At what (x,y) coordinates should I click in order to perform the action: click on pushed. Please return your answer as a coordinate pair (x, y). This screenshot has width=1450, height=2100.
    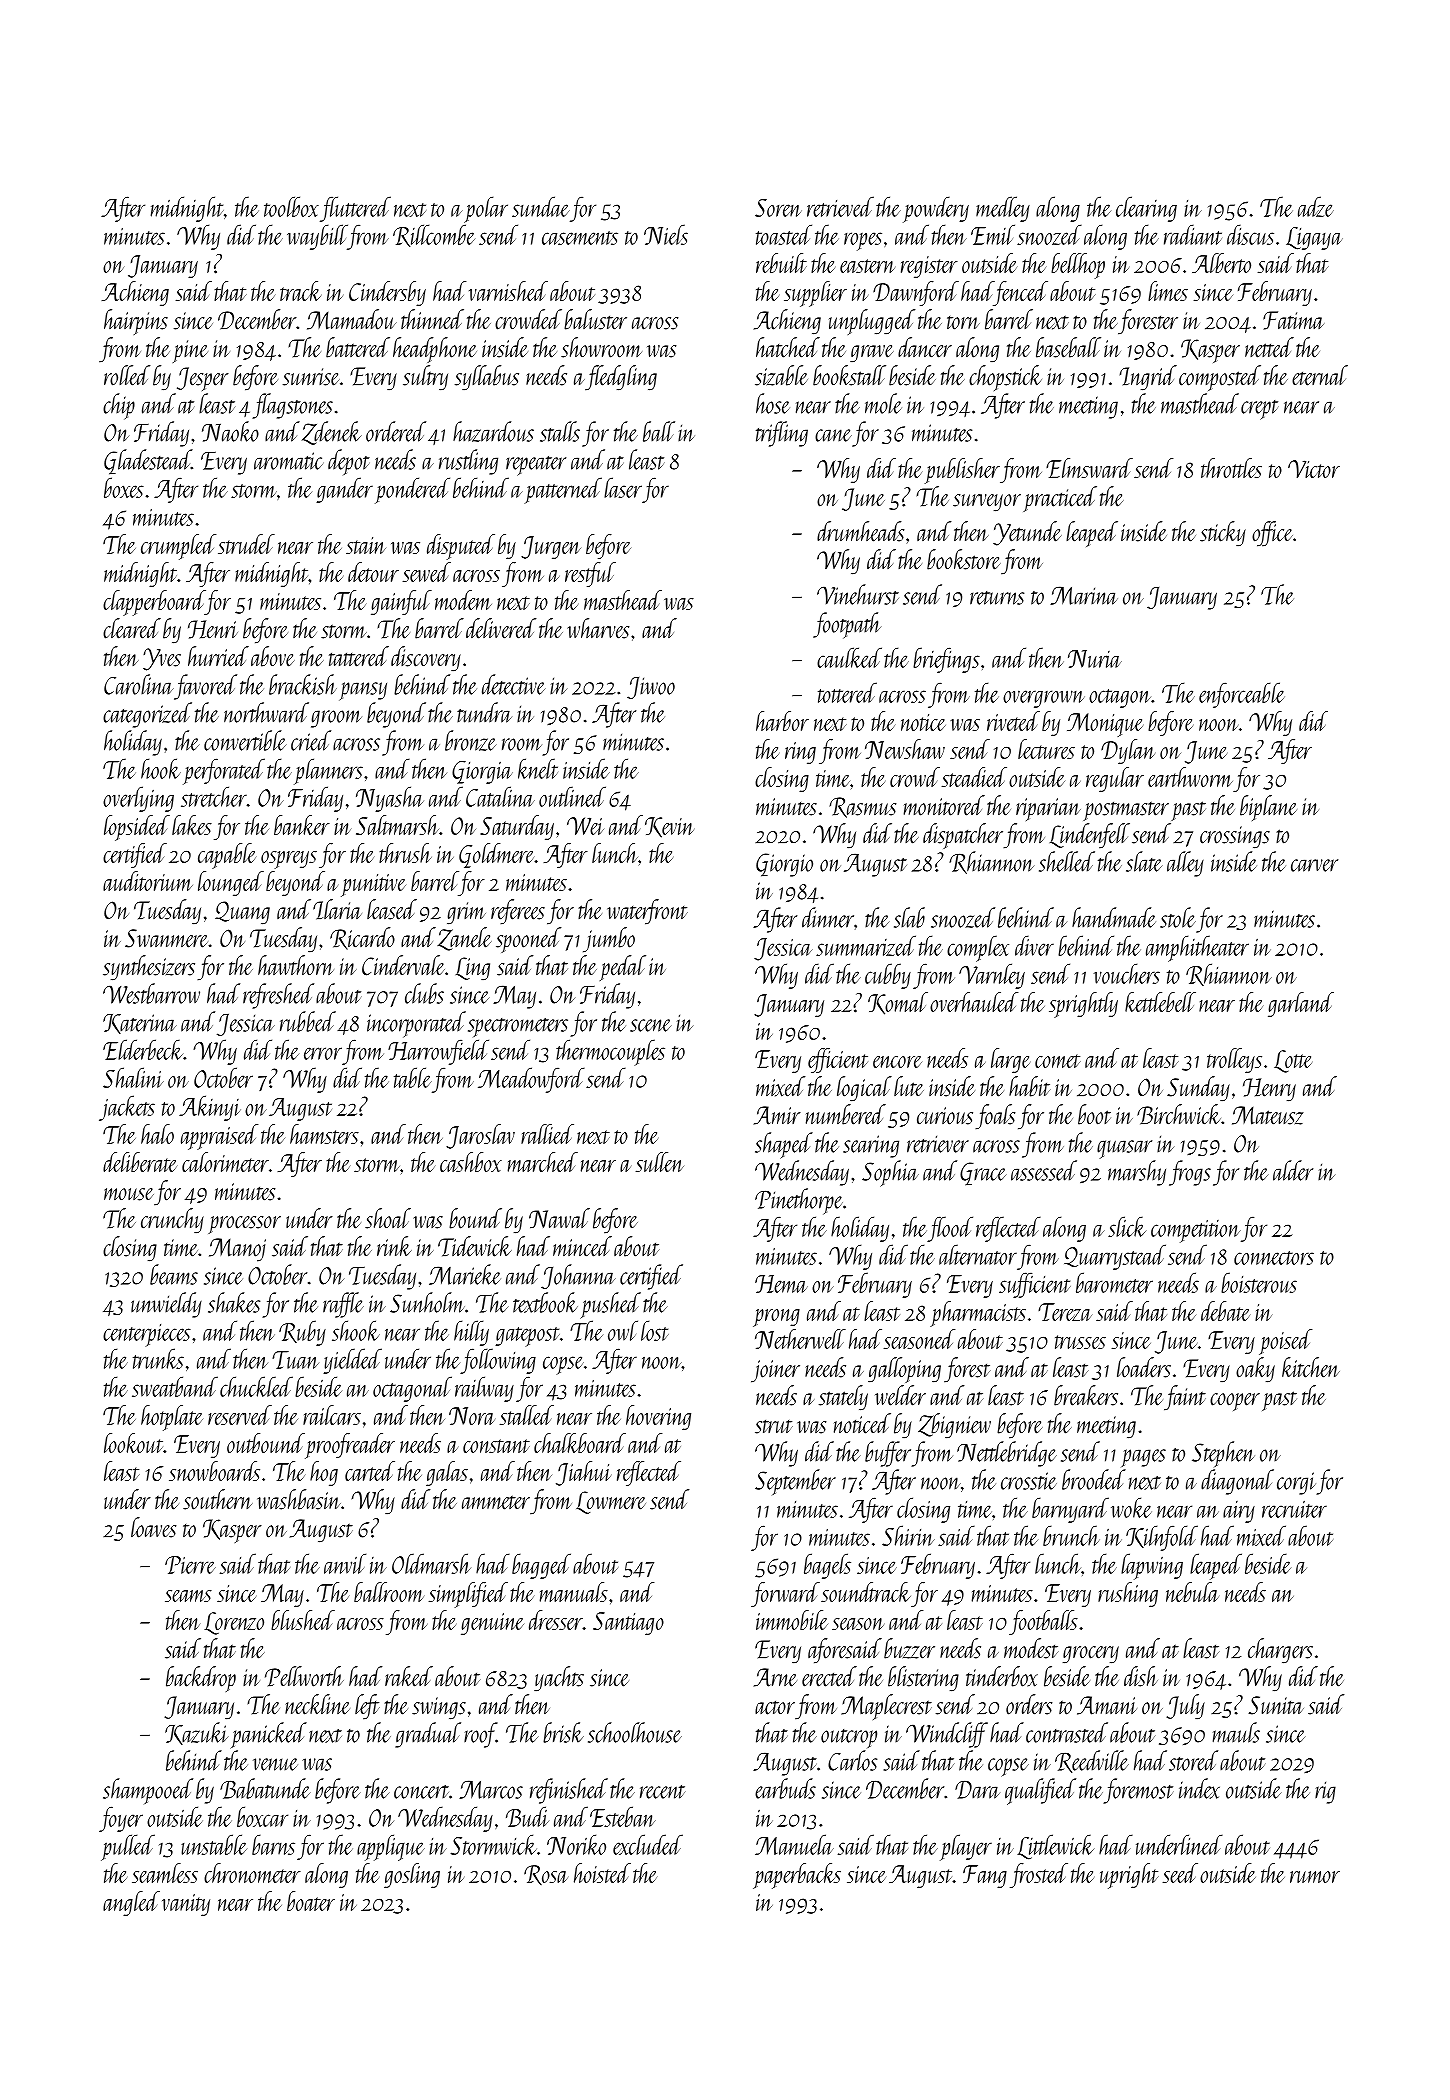
    Looking at the image, I should click on (610, 1305).
